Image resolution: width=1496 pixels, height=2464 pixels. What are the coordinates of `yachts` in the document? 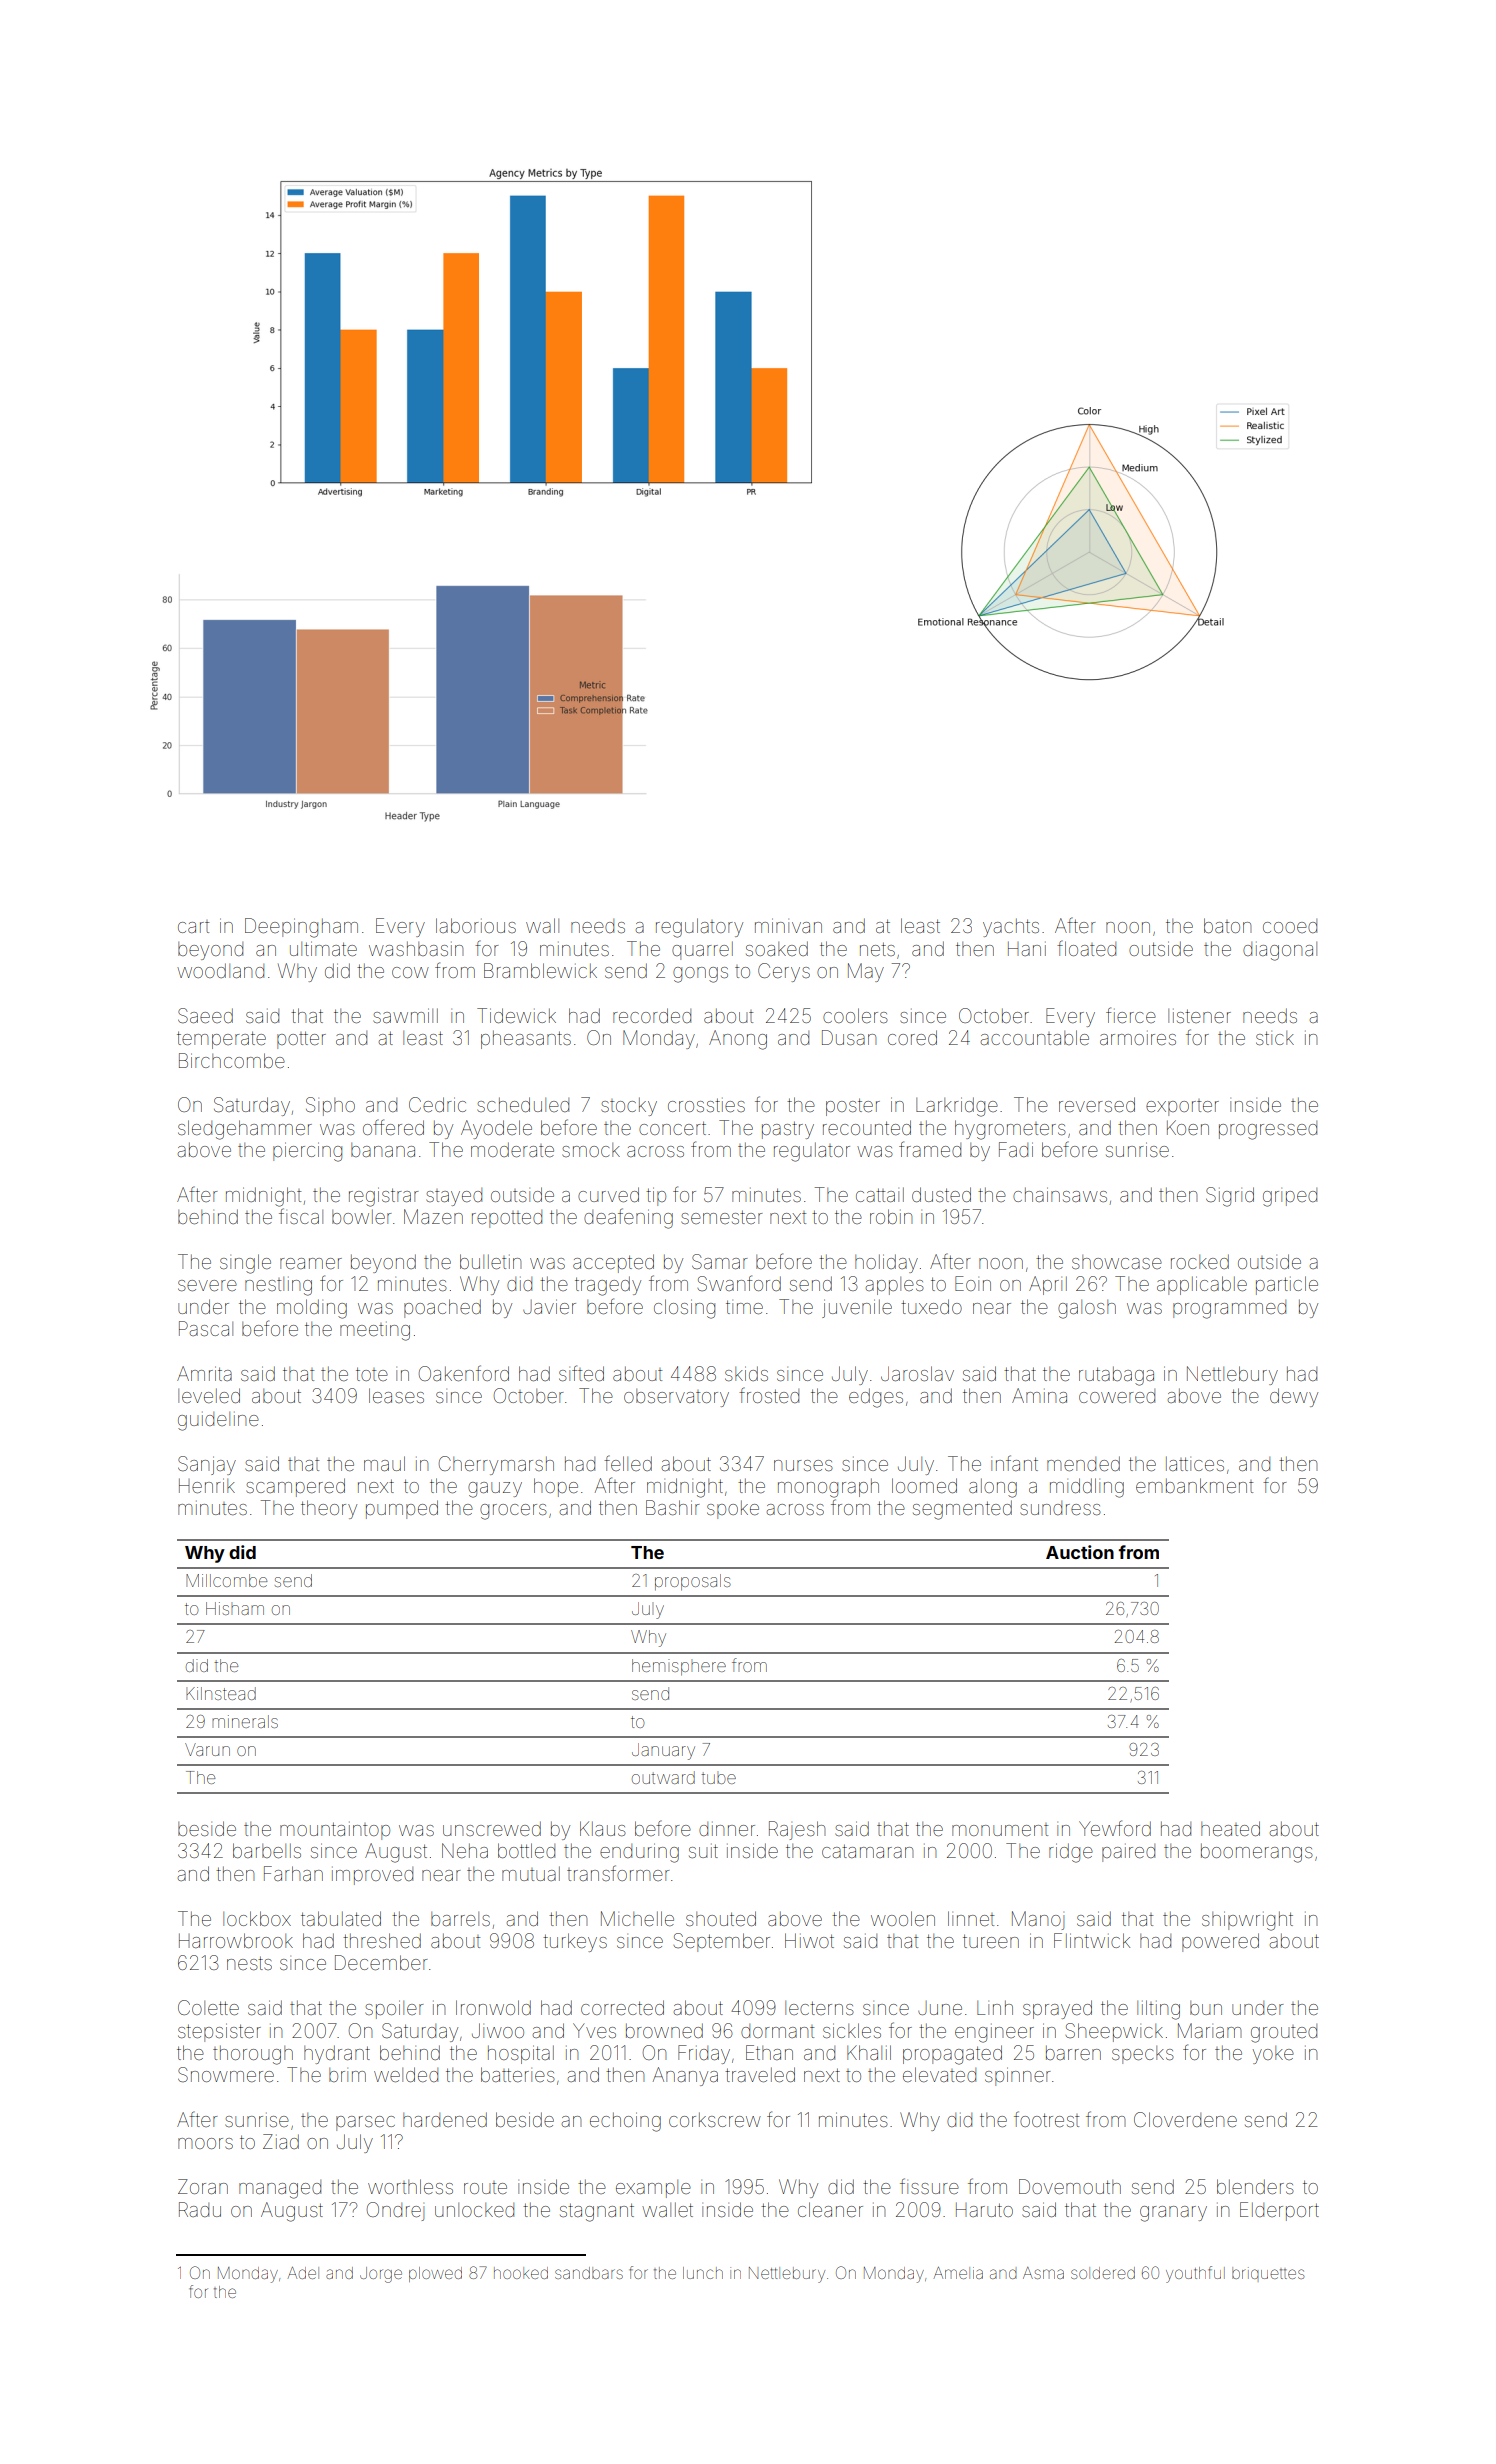 It's located at (1011, 928).
